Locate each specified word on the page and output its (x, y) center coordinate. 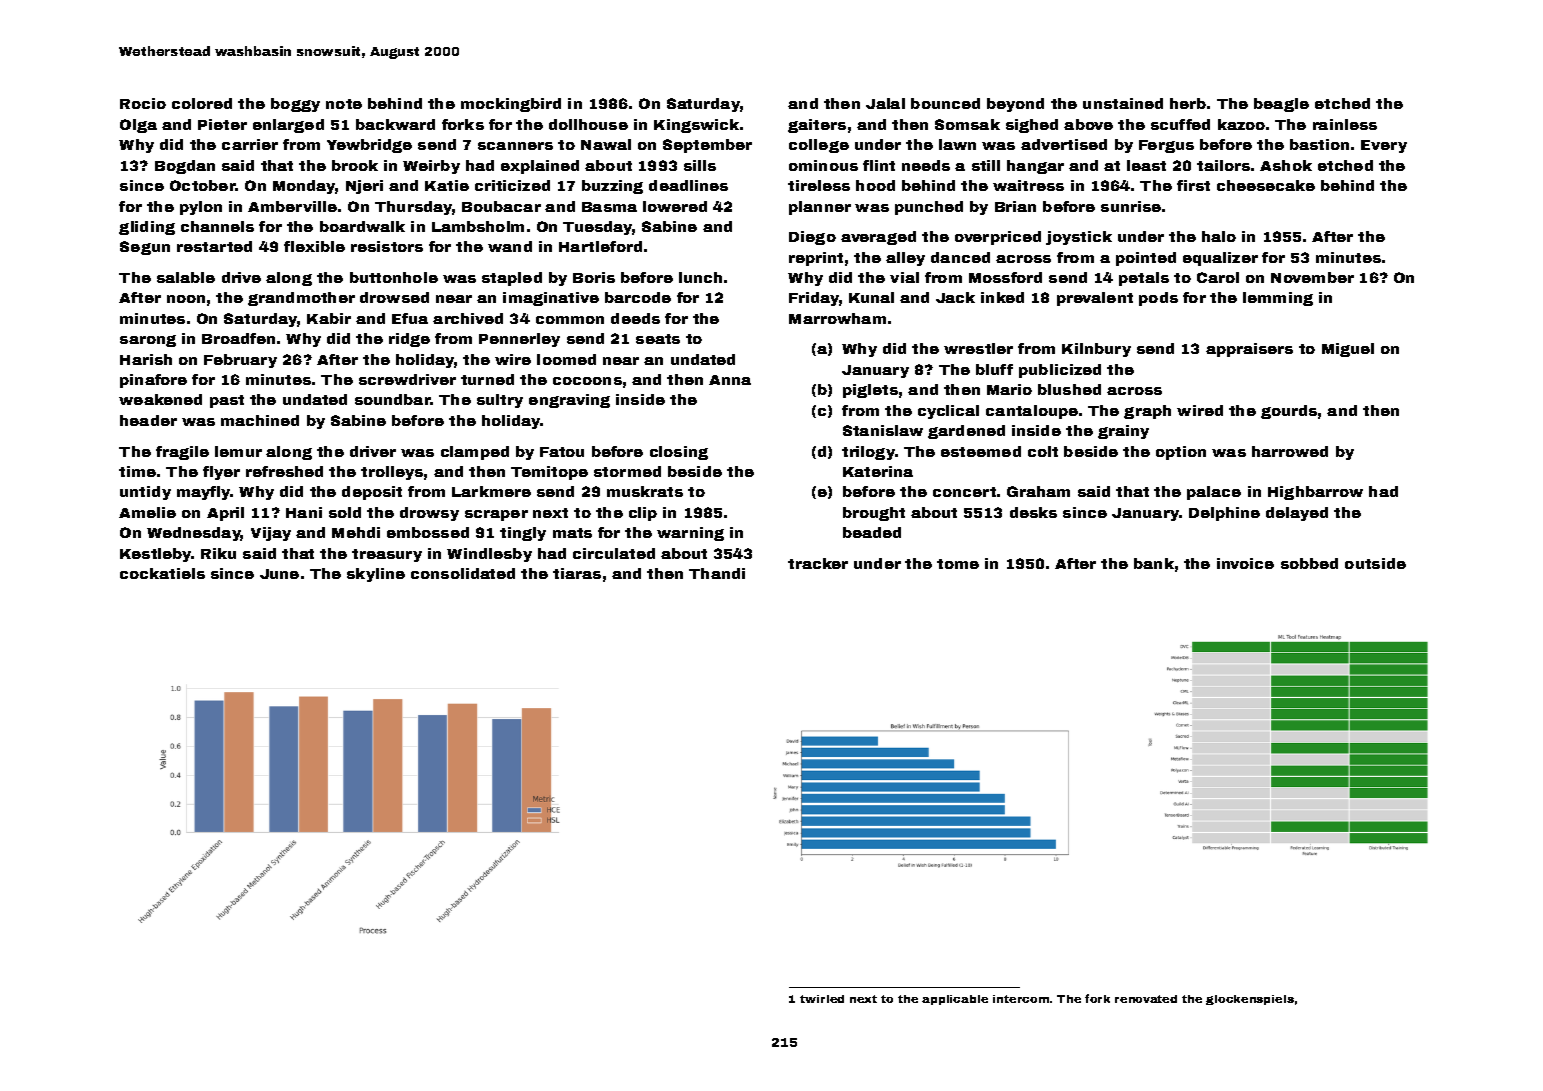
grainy (1123, 432)
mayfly (204, 493)
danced (960, 257)
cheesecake (1266, 185)
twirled (822, 999)
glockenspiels (1250, 1000)
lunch (700, 277)
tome (958, 564)
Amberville (292, 206)
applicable (955, 1000)
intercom (1021, 999)
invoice (1245, 563)
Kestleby (156, 555)
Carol (1218, 277)
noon (186, 299)
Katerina (878, 471)
